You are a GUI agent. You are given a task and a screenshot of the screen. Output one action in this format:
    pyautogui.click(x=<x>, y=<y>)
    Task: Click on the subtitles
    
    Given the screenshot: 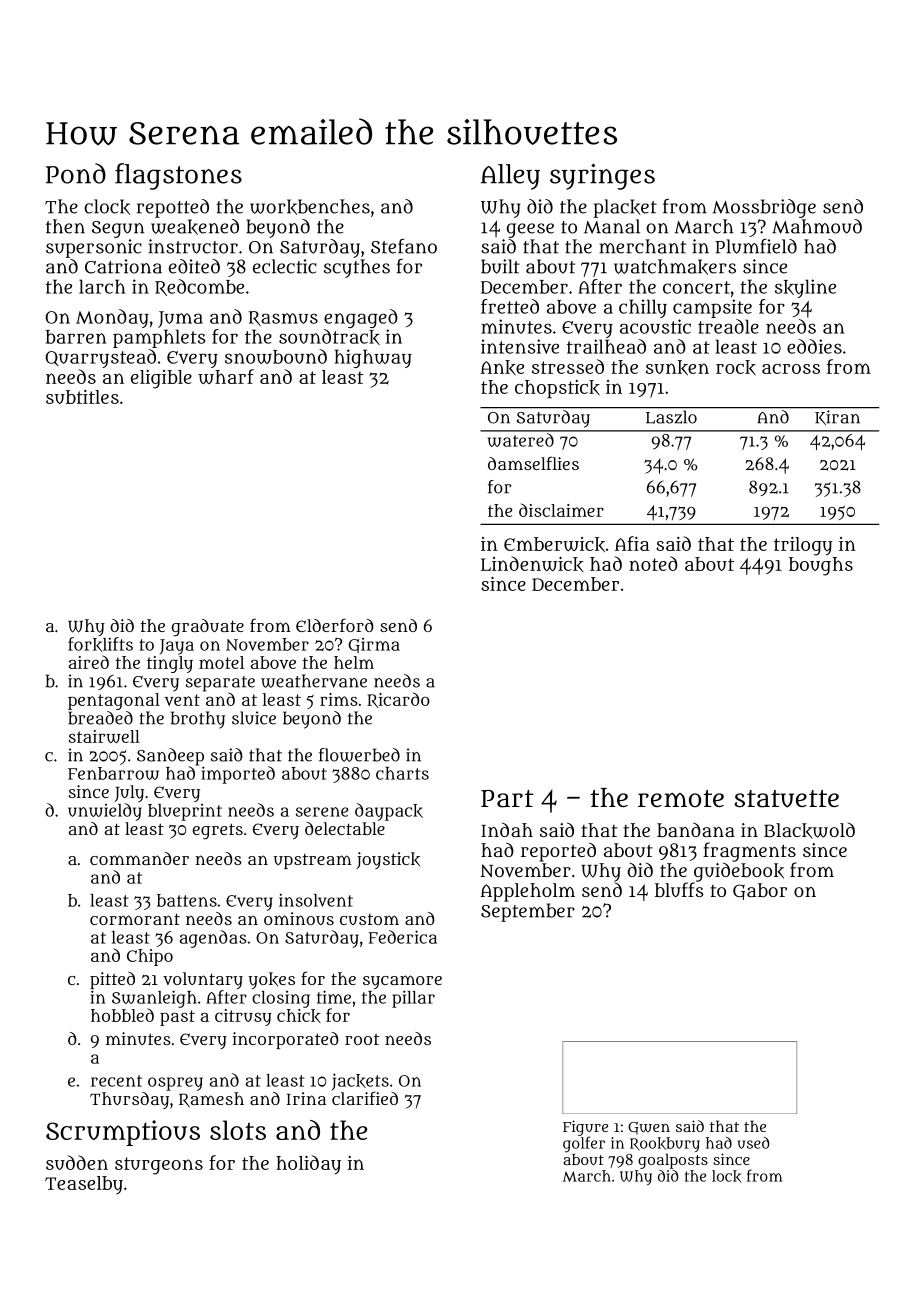 What is the action you would take?
    pyautogui.click(x=82, y=397)
